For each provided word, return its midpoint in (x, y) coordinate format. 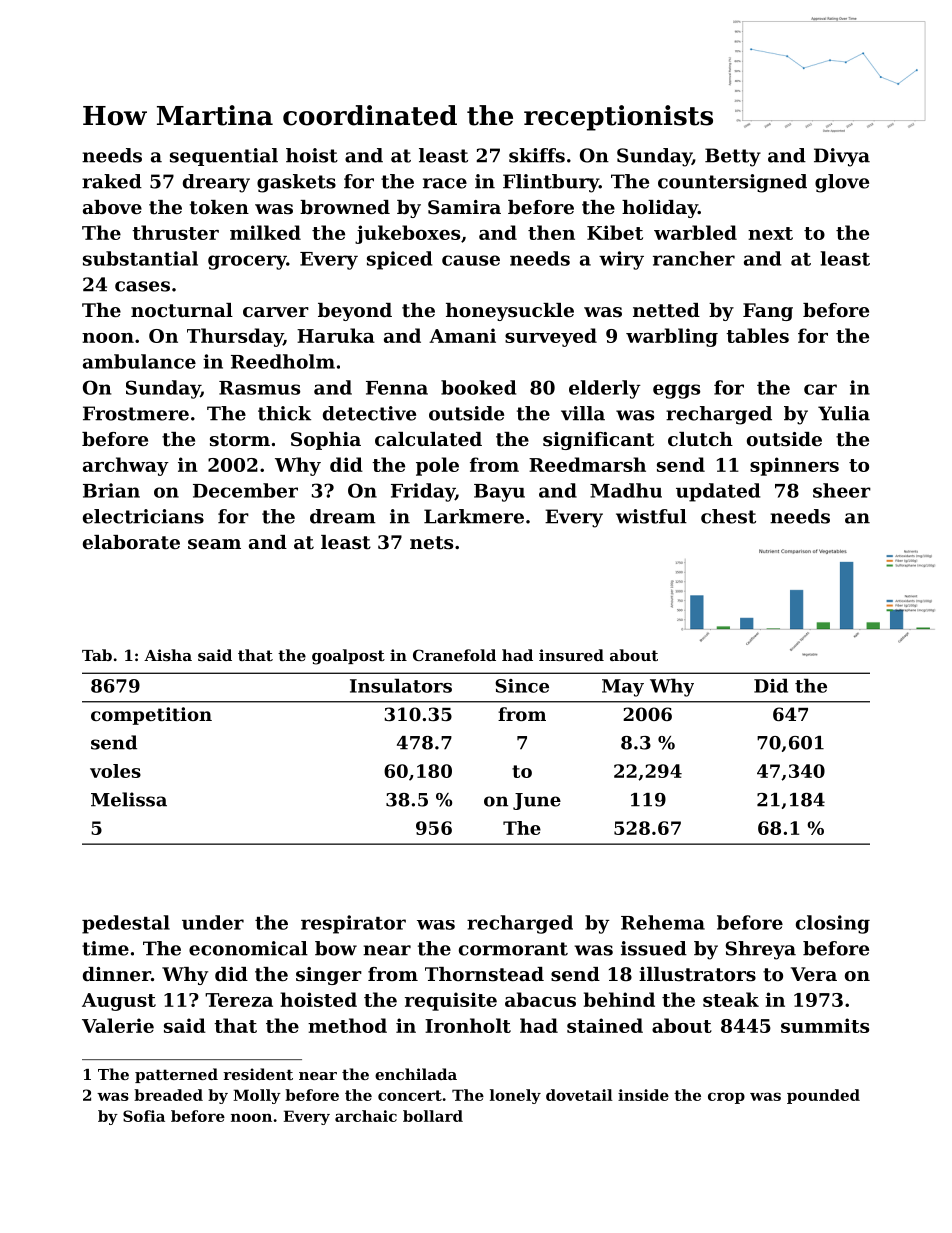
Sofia (144, 1116)
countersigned (732, 183)
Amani (462, 335)
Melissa (129, 799)
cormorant (513, 949)
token (219, 207)
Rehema (663, 922)
